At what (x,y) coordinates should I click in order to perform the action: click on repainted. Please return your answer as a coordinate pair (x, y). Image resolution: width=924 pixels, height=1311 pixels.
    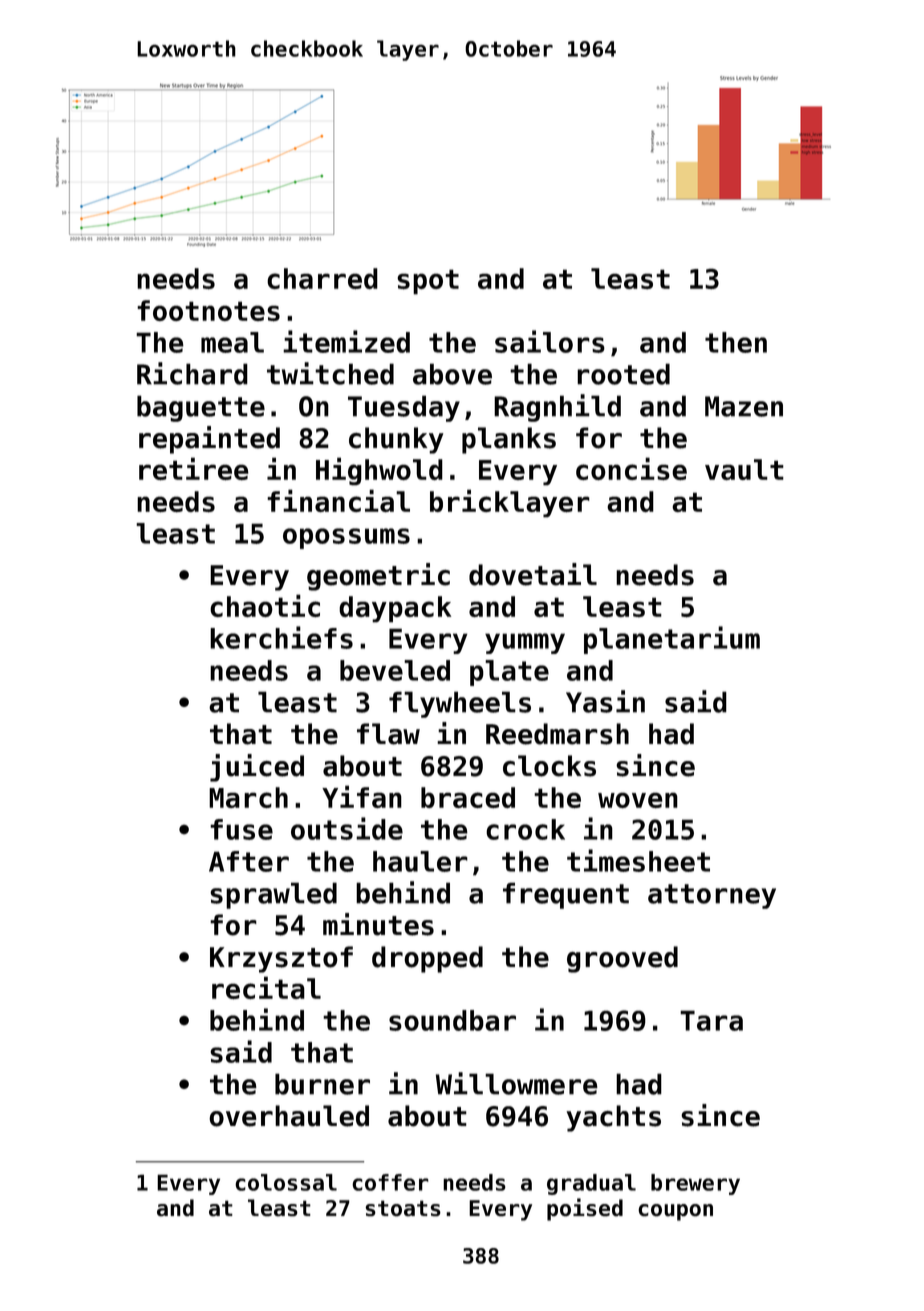
    Looking at the image, I should click on (209, 440).
